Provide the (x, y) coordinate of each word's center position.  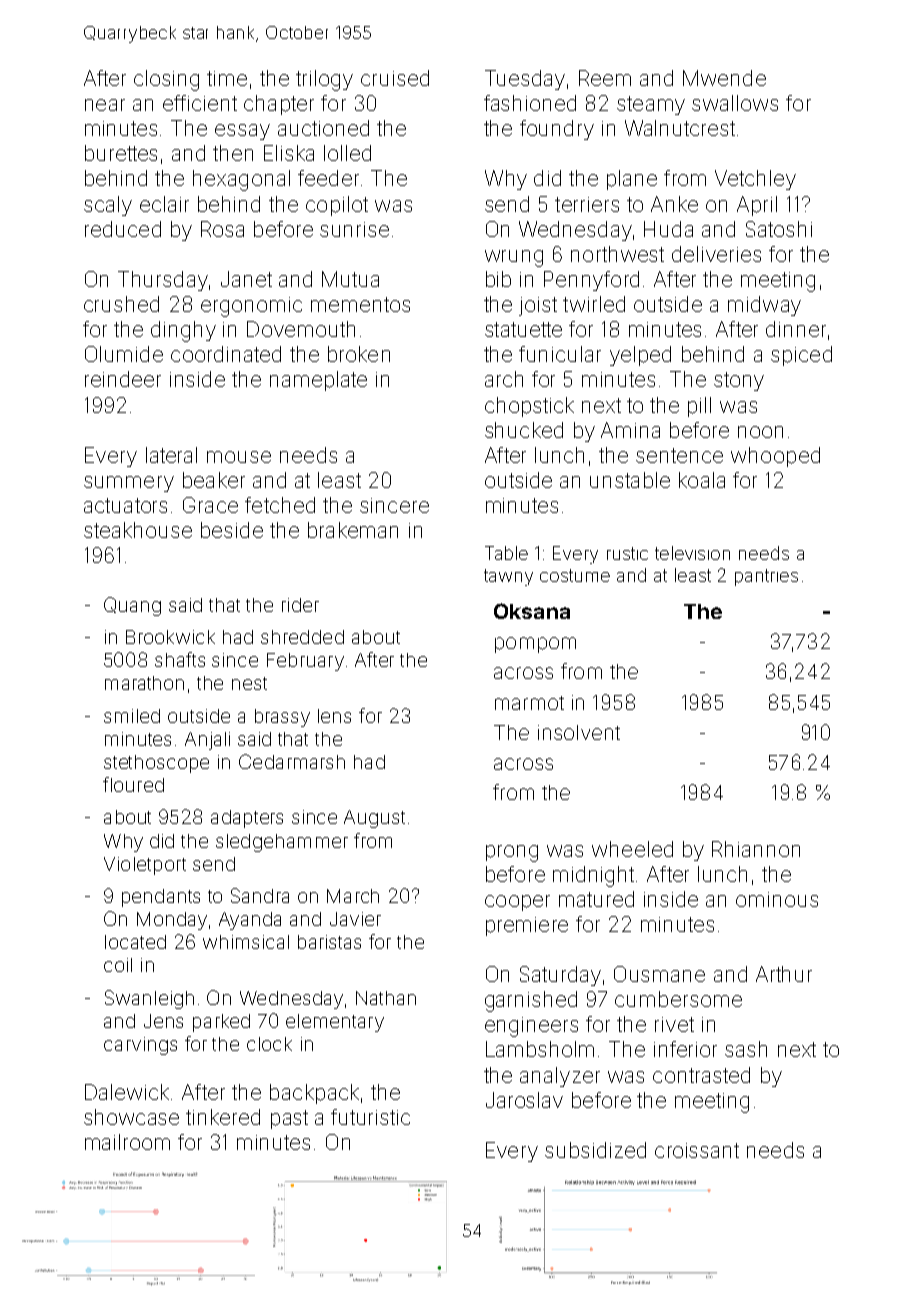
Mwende (724, 78)
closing (166, 80)
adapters (247, 819)
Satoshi (779, 229)
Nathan (386, 998)
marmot (529, 703)
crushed (121, 304)
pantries (766, 577)
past (289, 1119)
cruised (395, 78)
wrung (514, 258)
